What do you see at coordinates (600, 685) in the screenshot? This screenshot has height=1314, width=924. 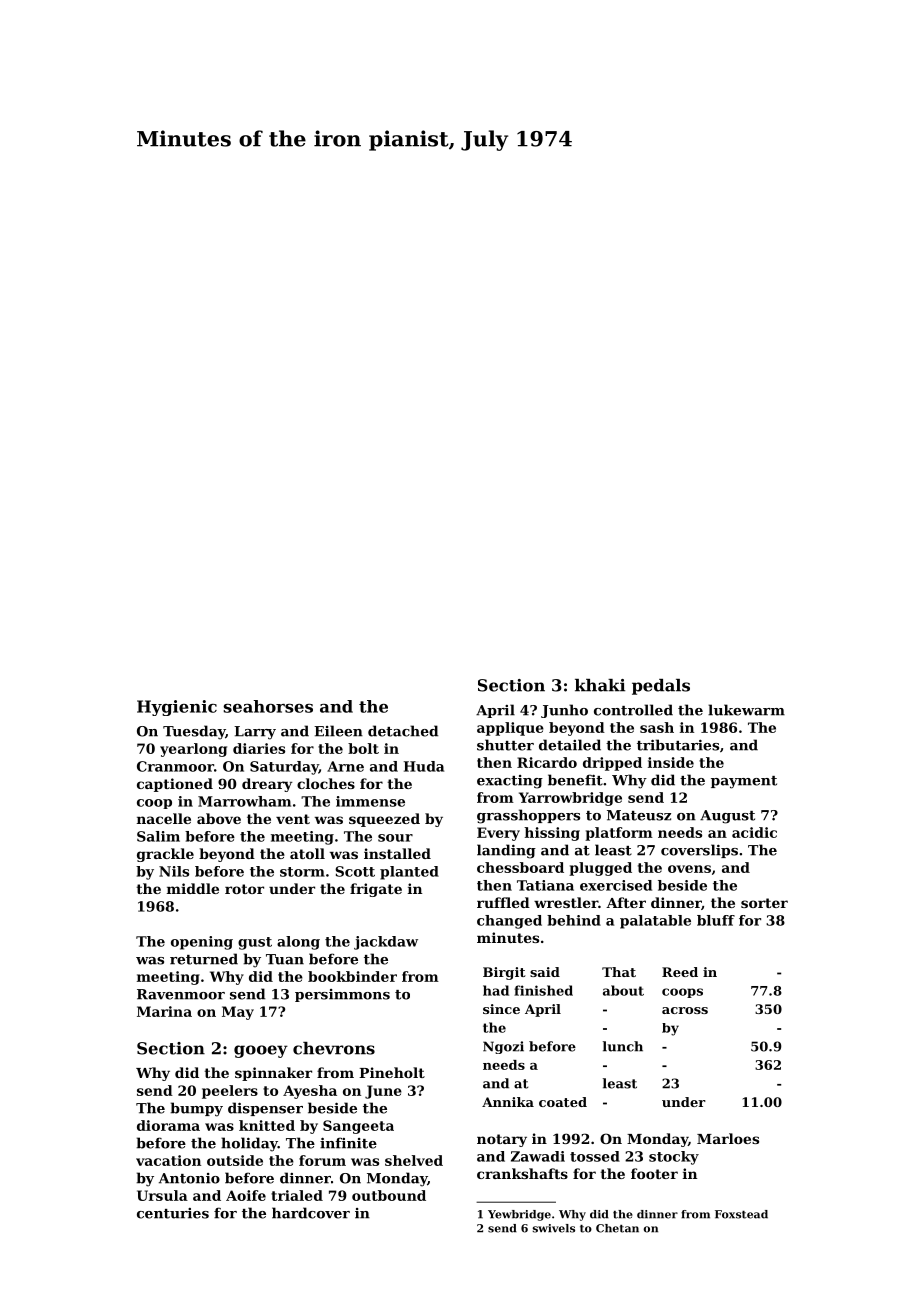 I see `khaki` at bounding box center [600, 685].
